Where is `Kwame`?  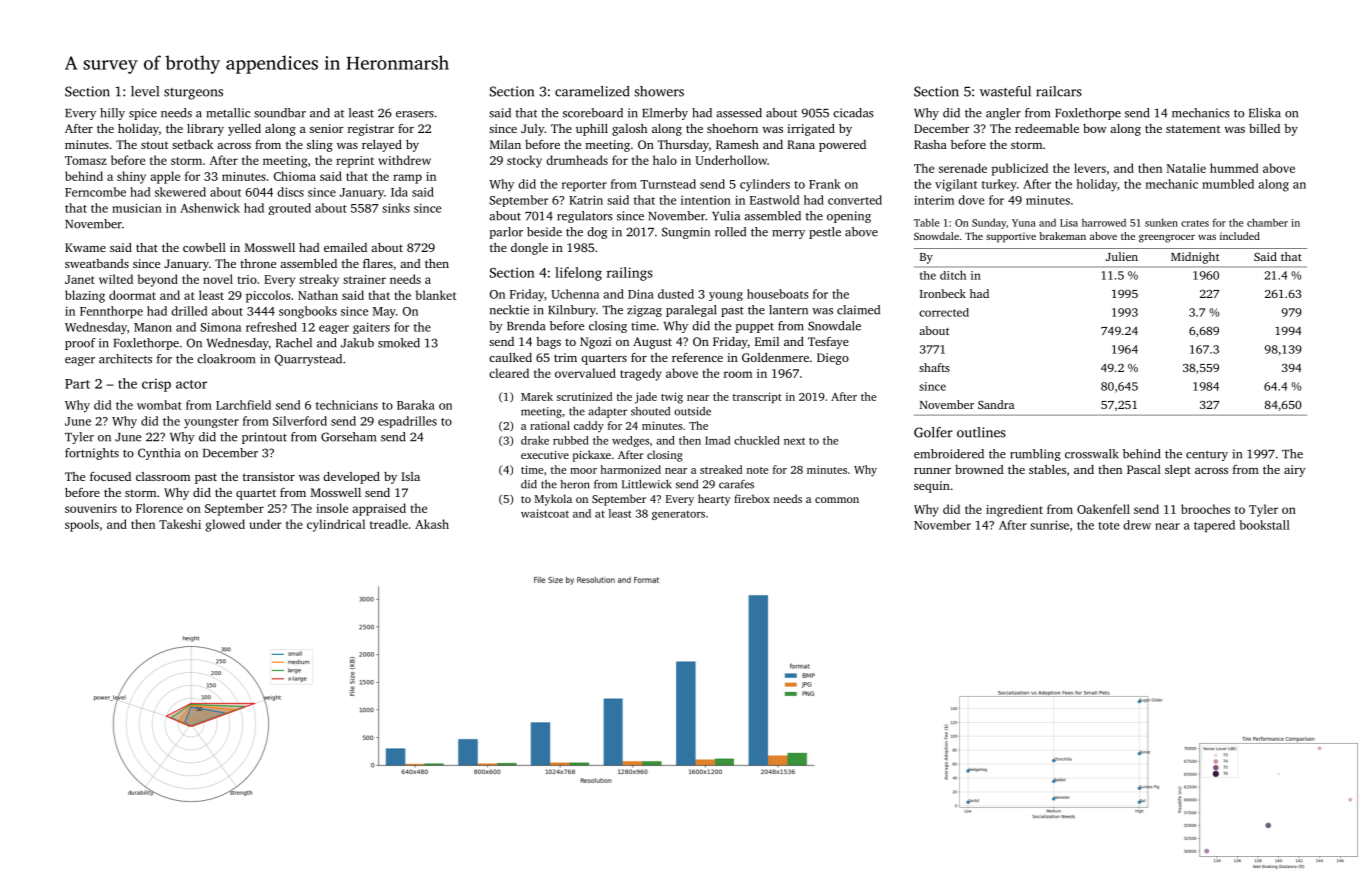 Kwame is located at coordinates (85, 247).
